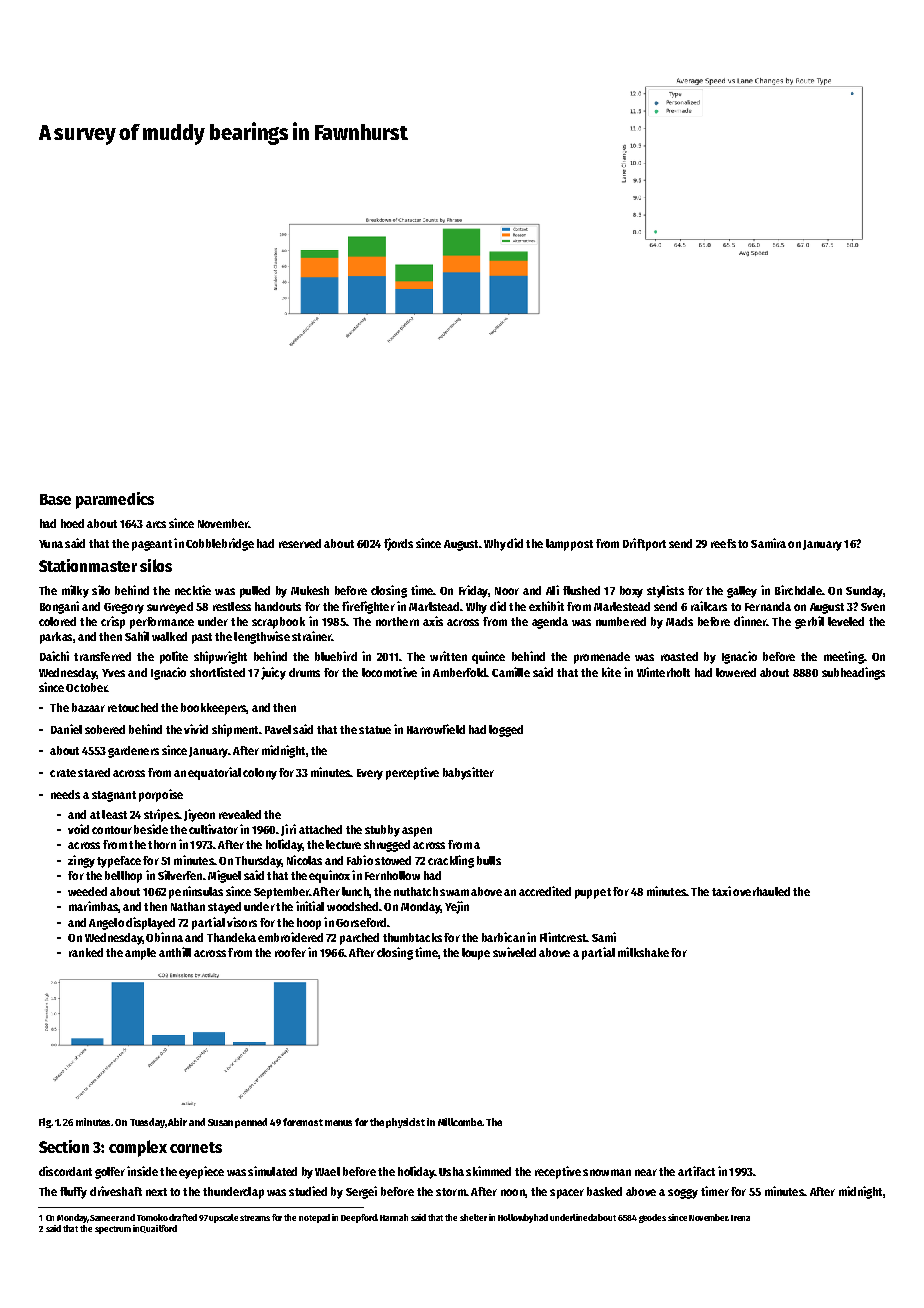 This screenshot has width=924, height=1308. I want to click on golfer, so click(110, 1173).
